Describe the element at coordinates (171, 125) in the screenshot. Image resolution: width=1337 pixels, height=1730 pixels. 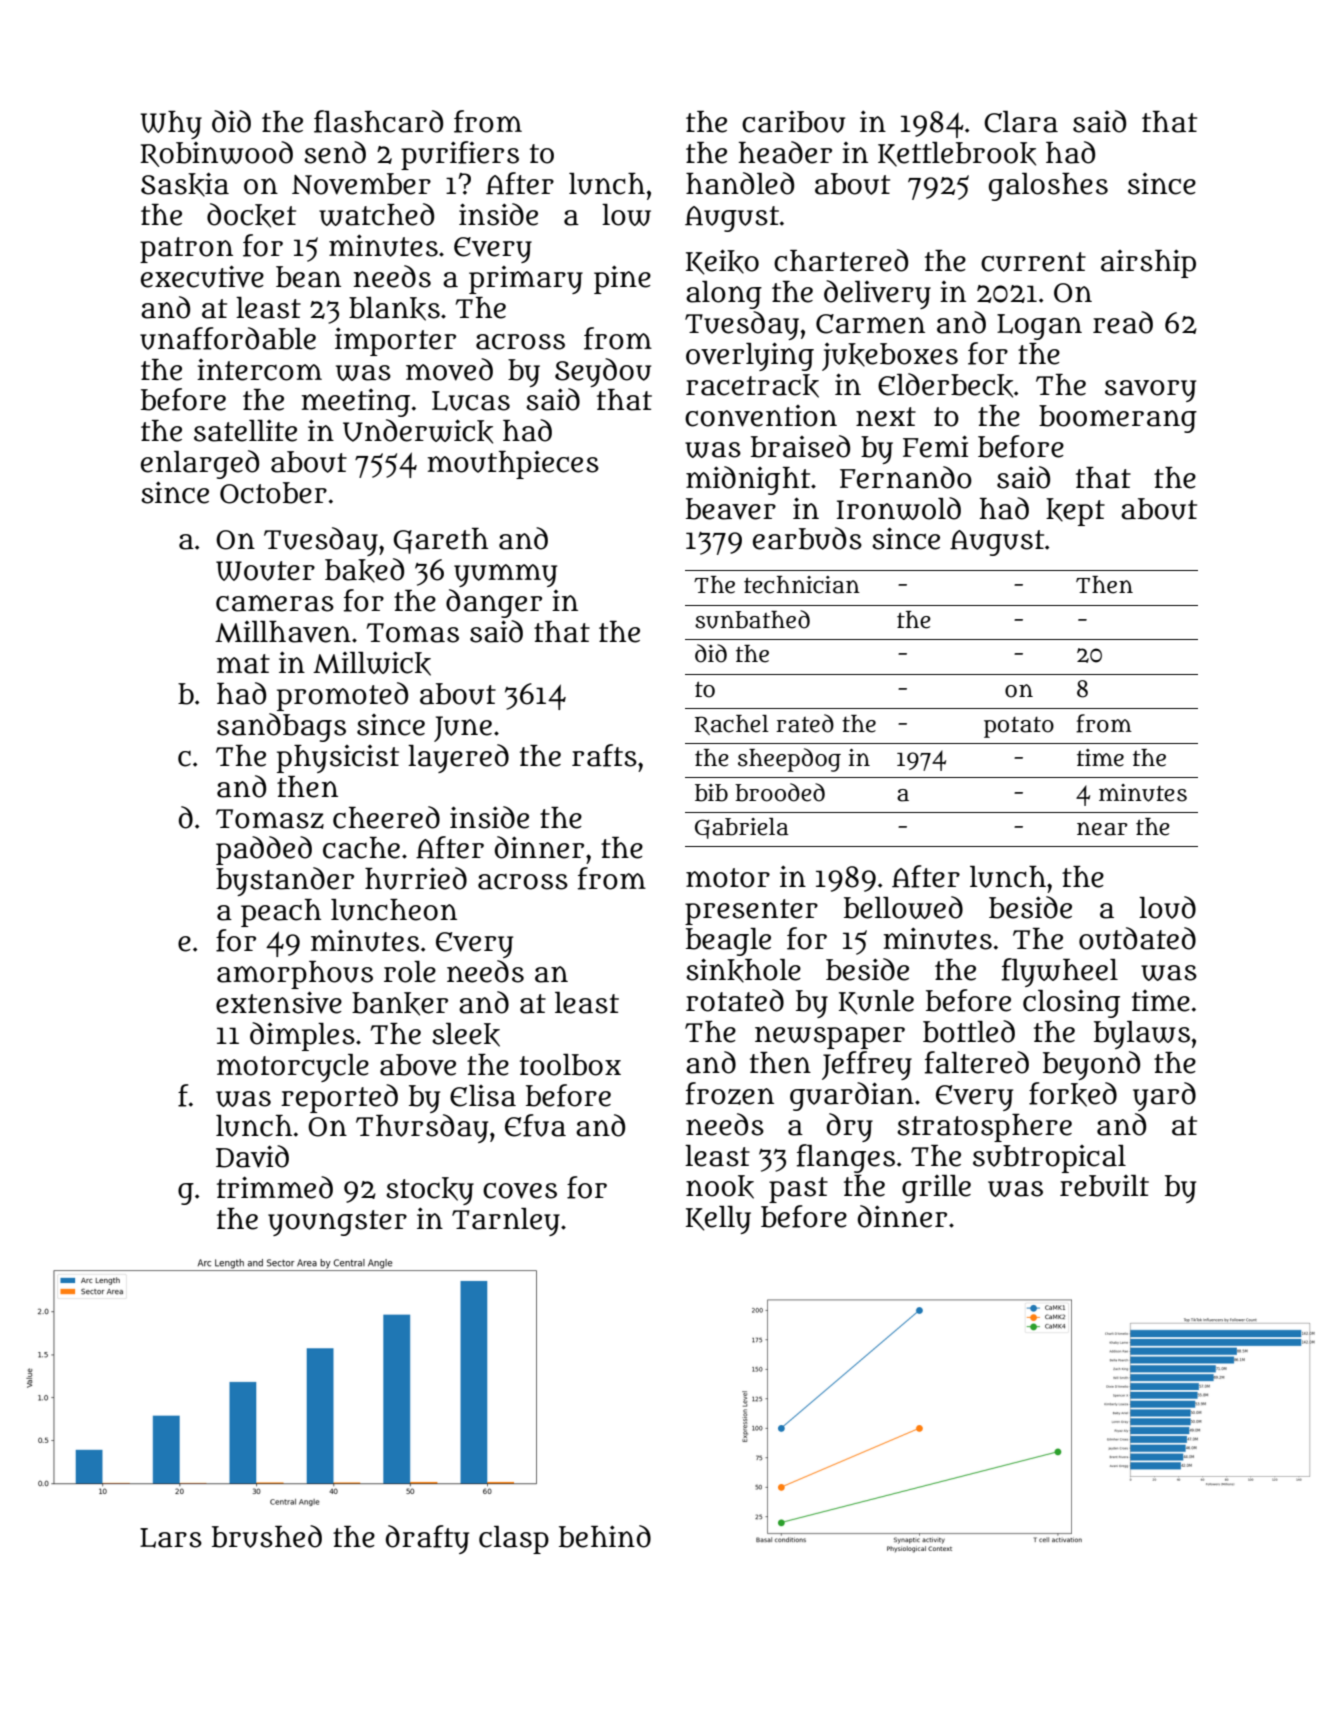
I see `Why` at that location.
